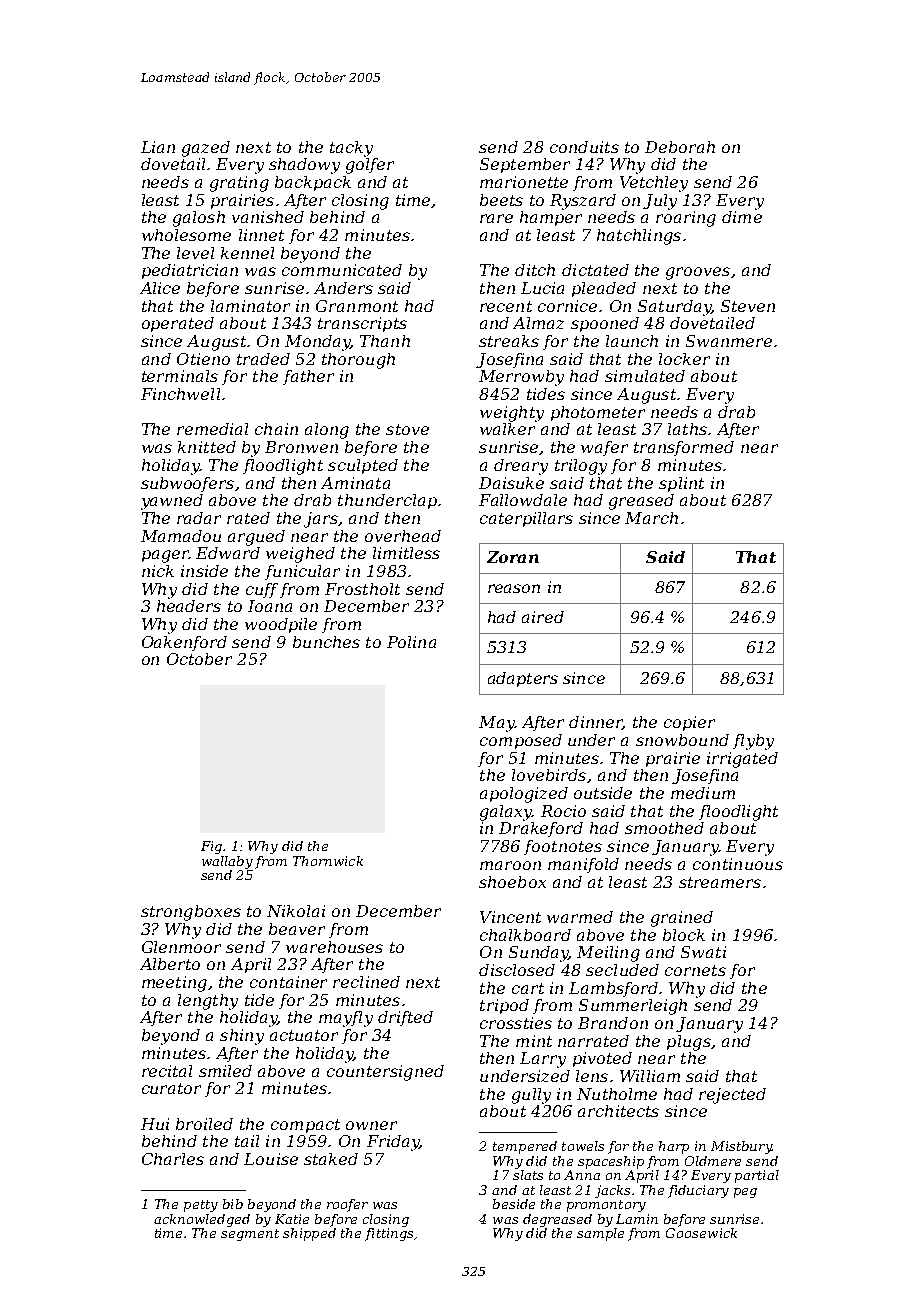 This screenshot has height=1314, width=924. I want to click on Alice, so click(160, 288).
